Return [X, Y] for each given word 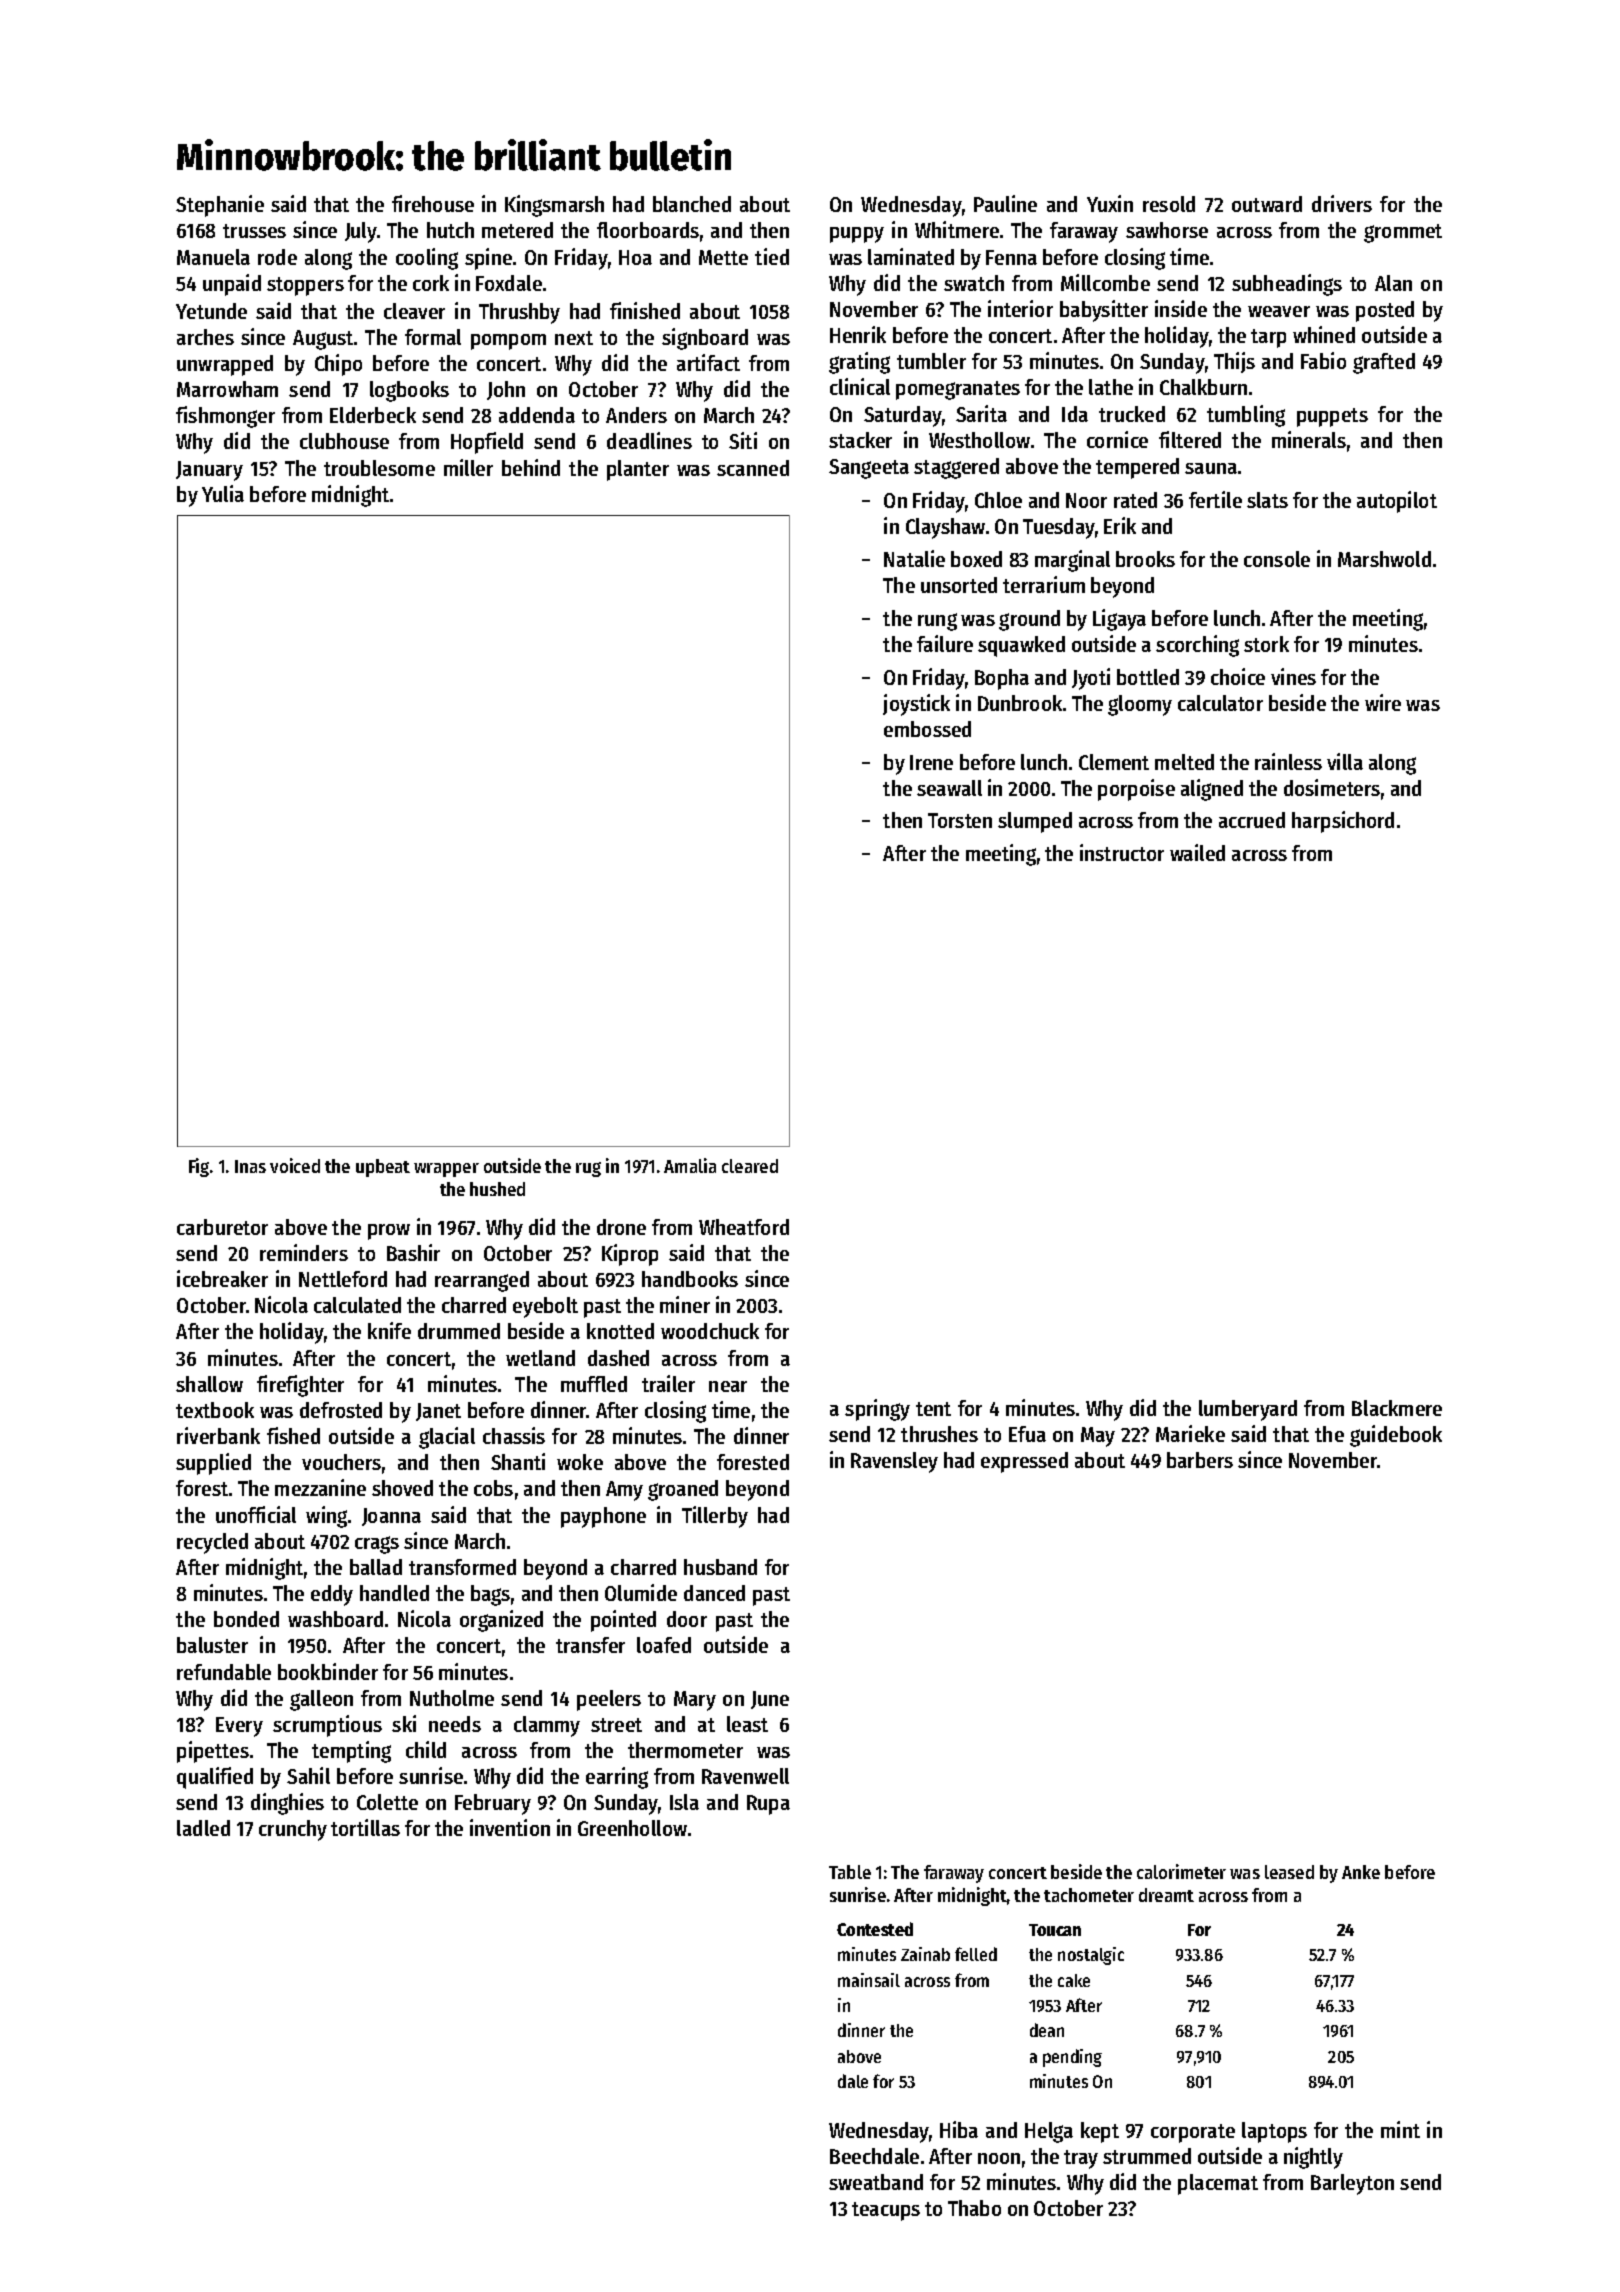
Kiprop [630, 1255]
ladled [203, 1828]
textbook [215, 1410]
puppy [857, 235]
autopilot [1397, 502]
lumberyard [1248, 1410]
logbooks [409, 391]
